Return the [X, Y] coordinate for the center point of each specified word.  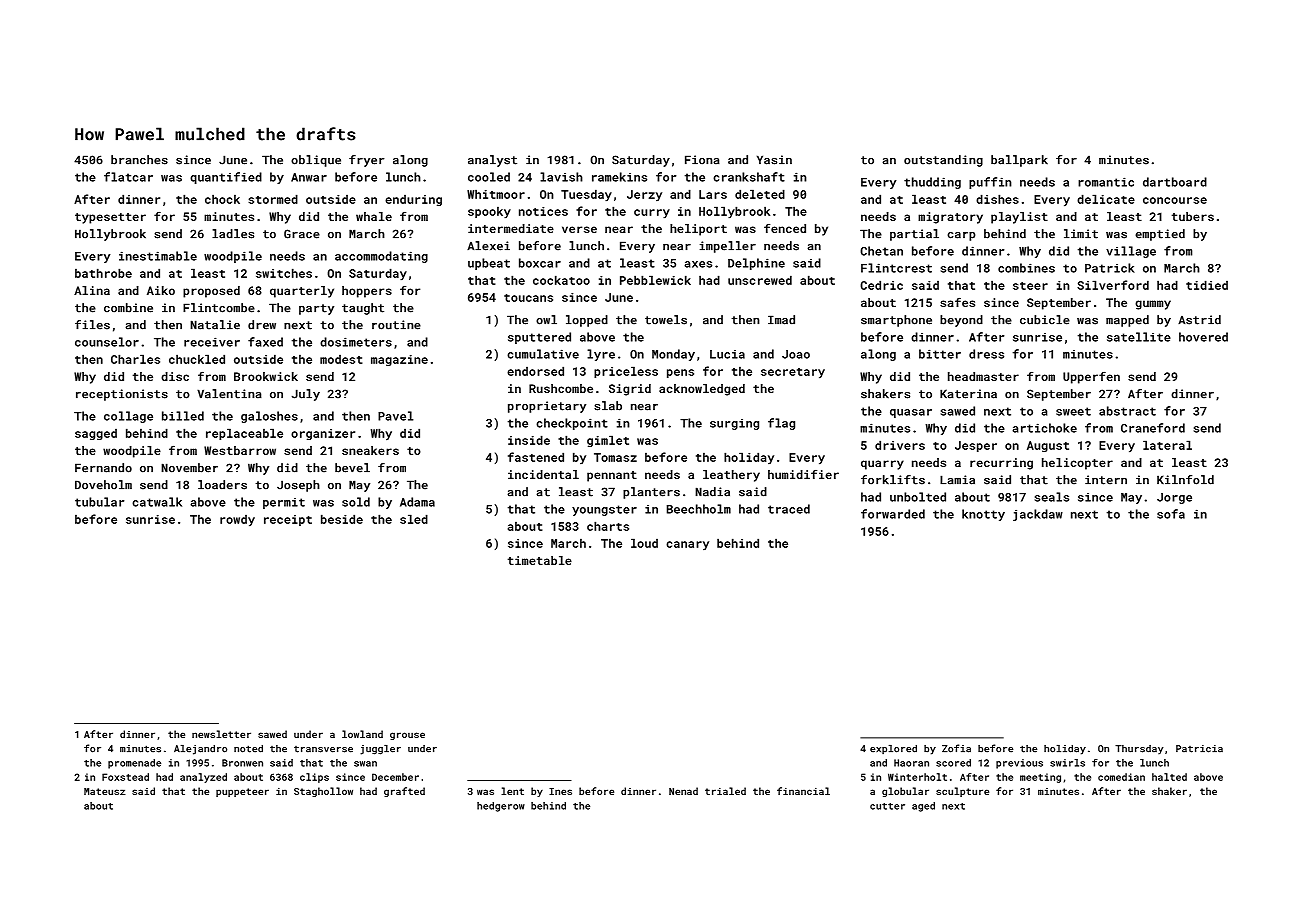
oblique [316, 161]
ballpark [1019, 161]
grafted [404, 792]
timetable [540, 560]
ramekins [619, 177]
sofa [1171, 514]
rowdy [237, 521]
